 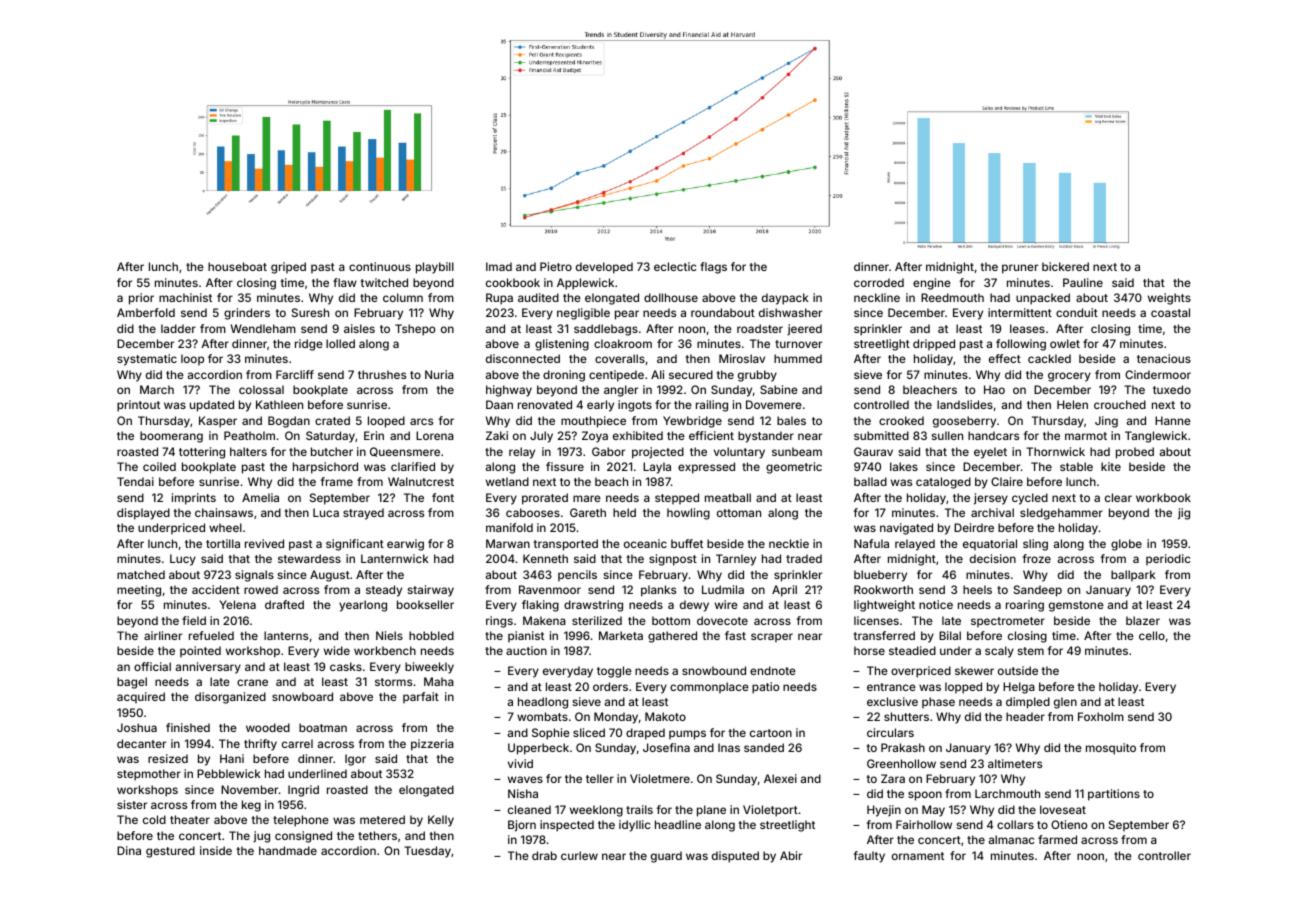 What do you see at coordinates (413, 466) in the page?
I see `clarified` at bounding box center [413, 466].
